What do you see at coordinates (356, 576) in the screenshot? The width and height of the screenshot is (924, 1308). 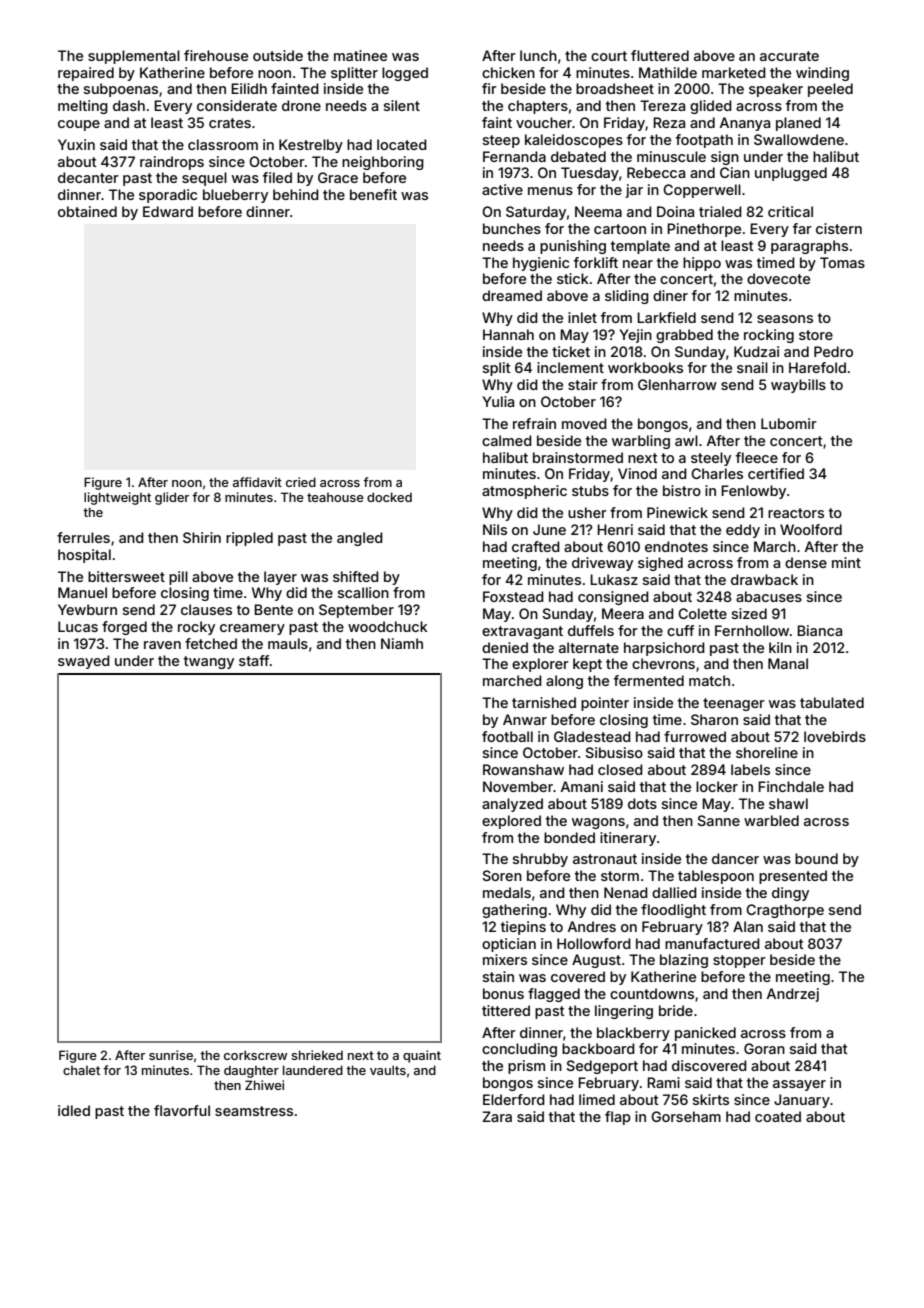 I see `shifted` at bounding box center [356, 576].
